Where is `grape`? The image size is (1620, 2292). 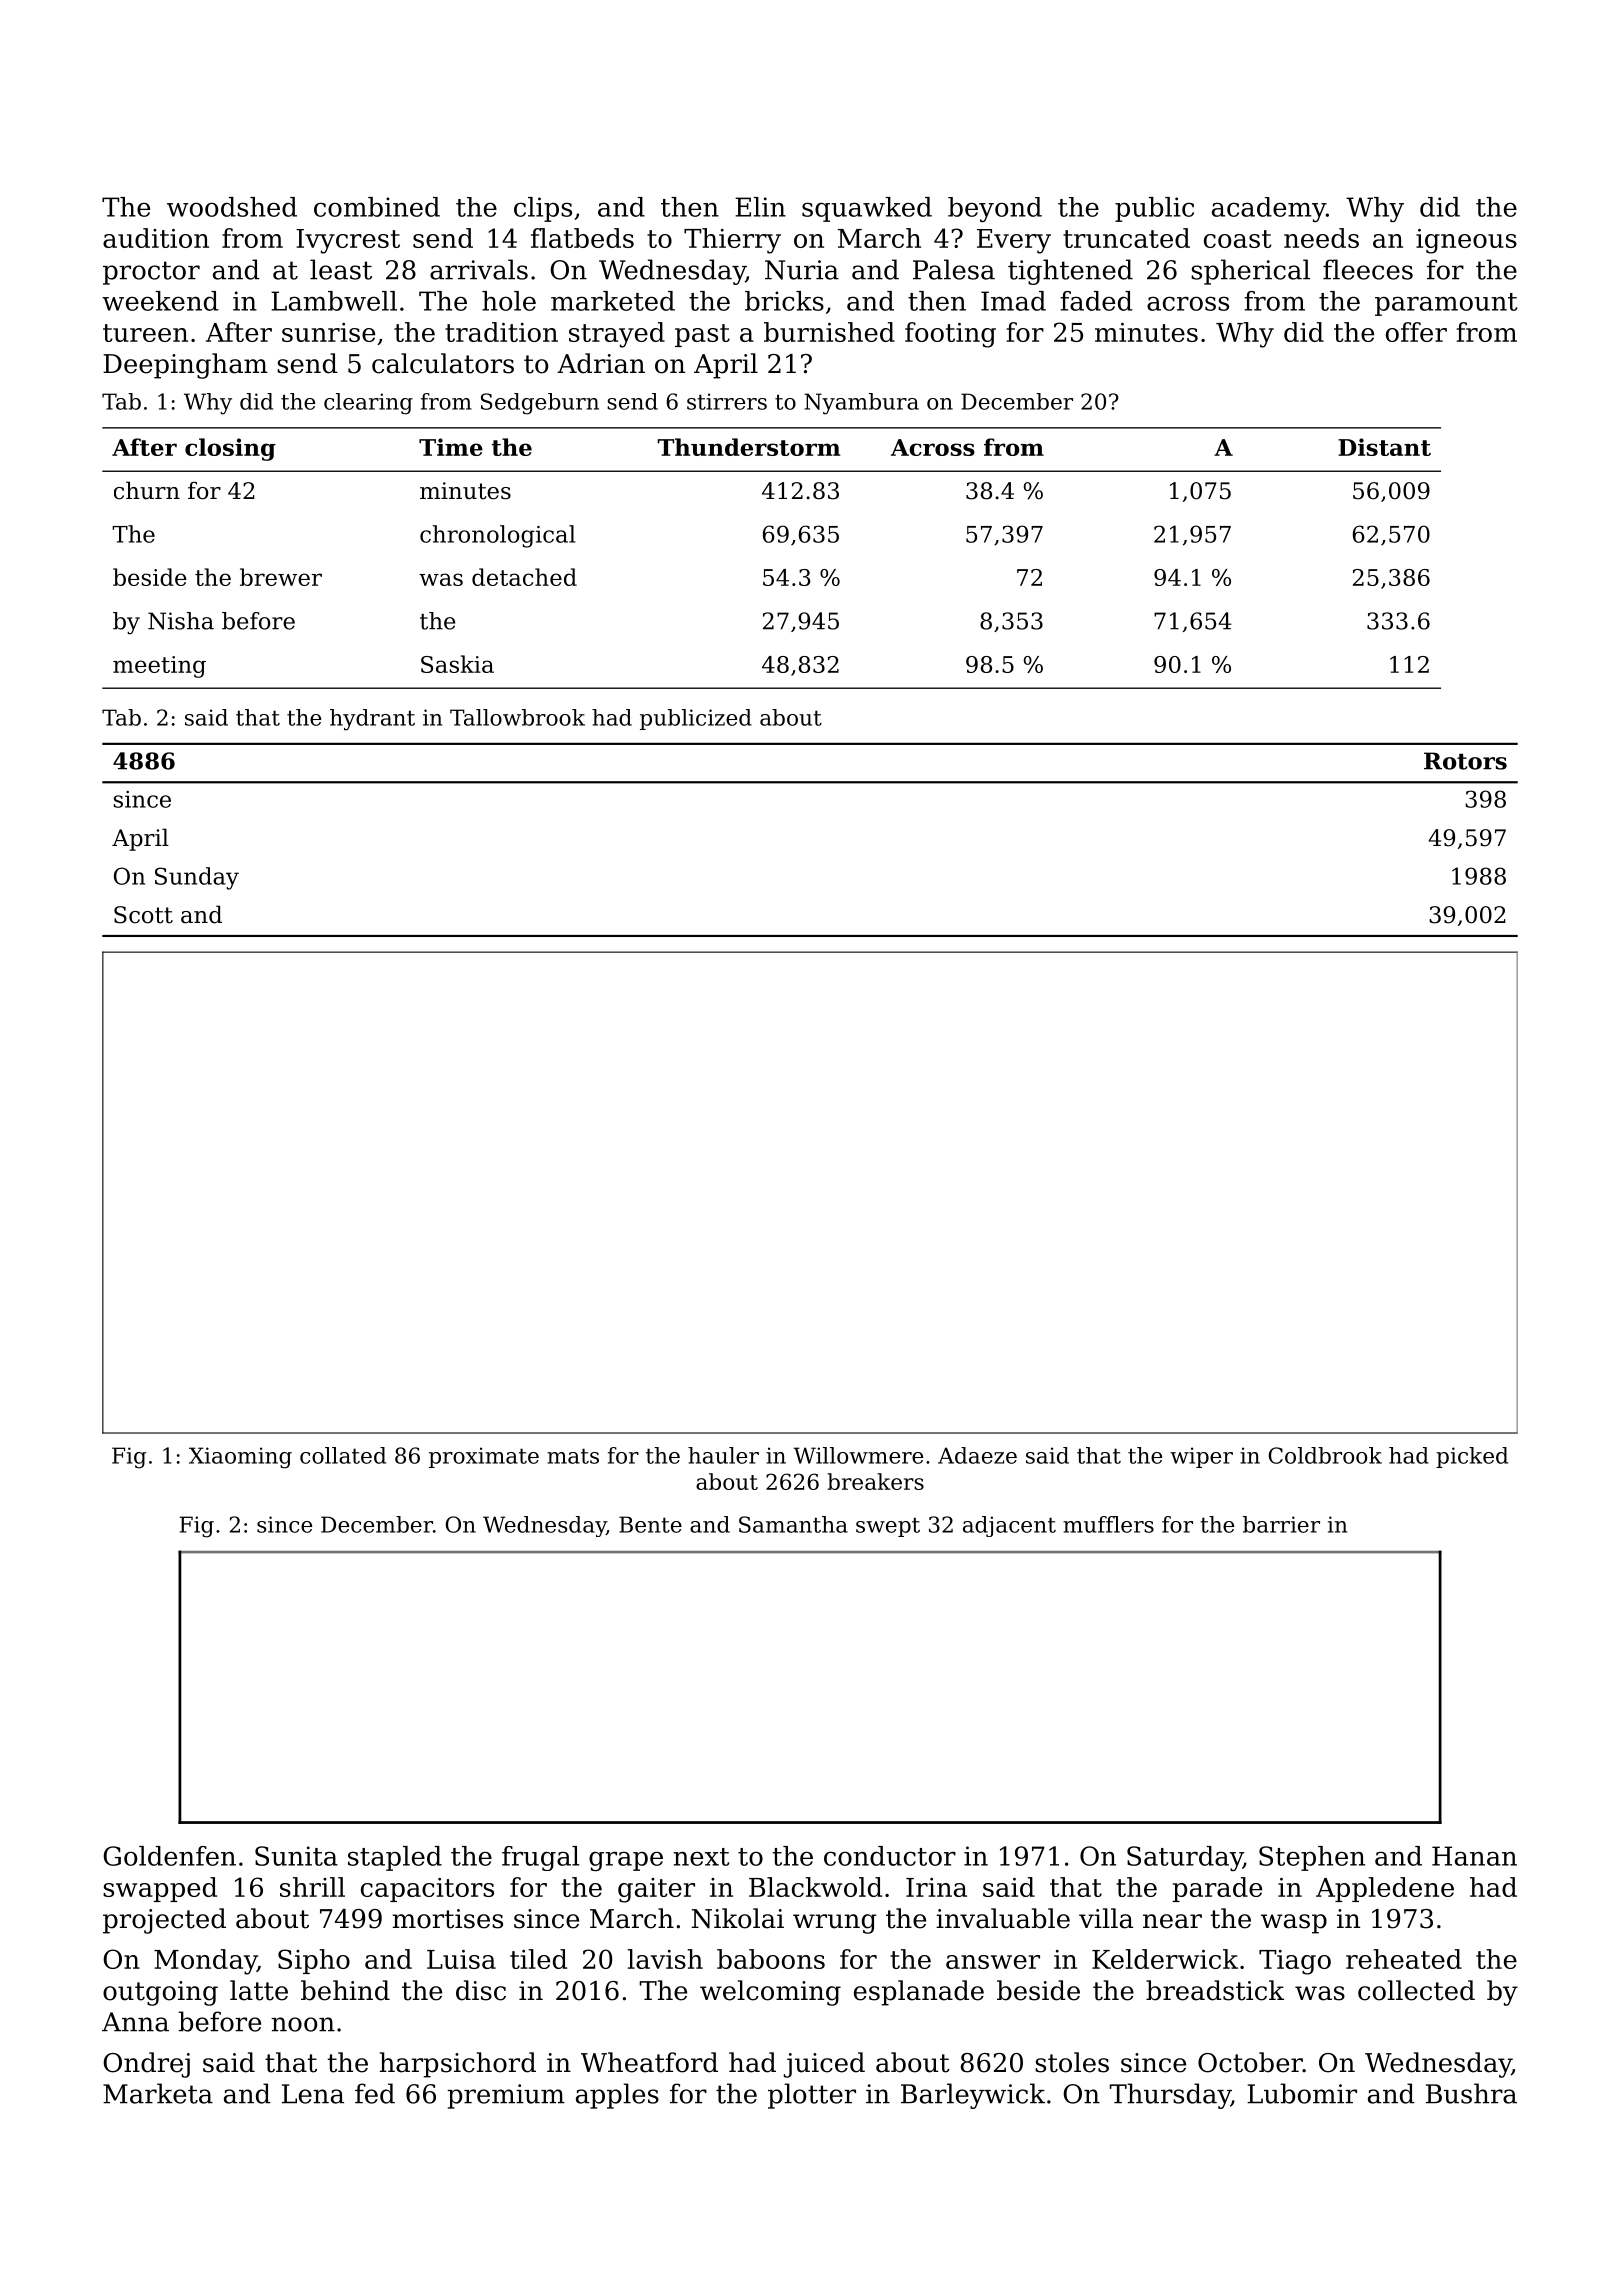 grape is located at coordinates (626, 1861).
